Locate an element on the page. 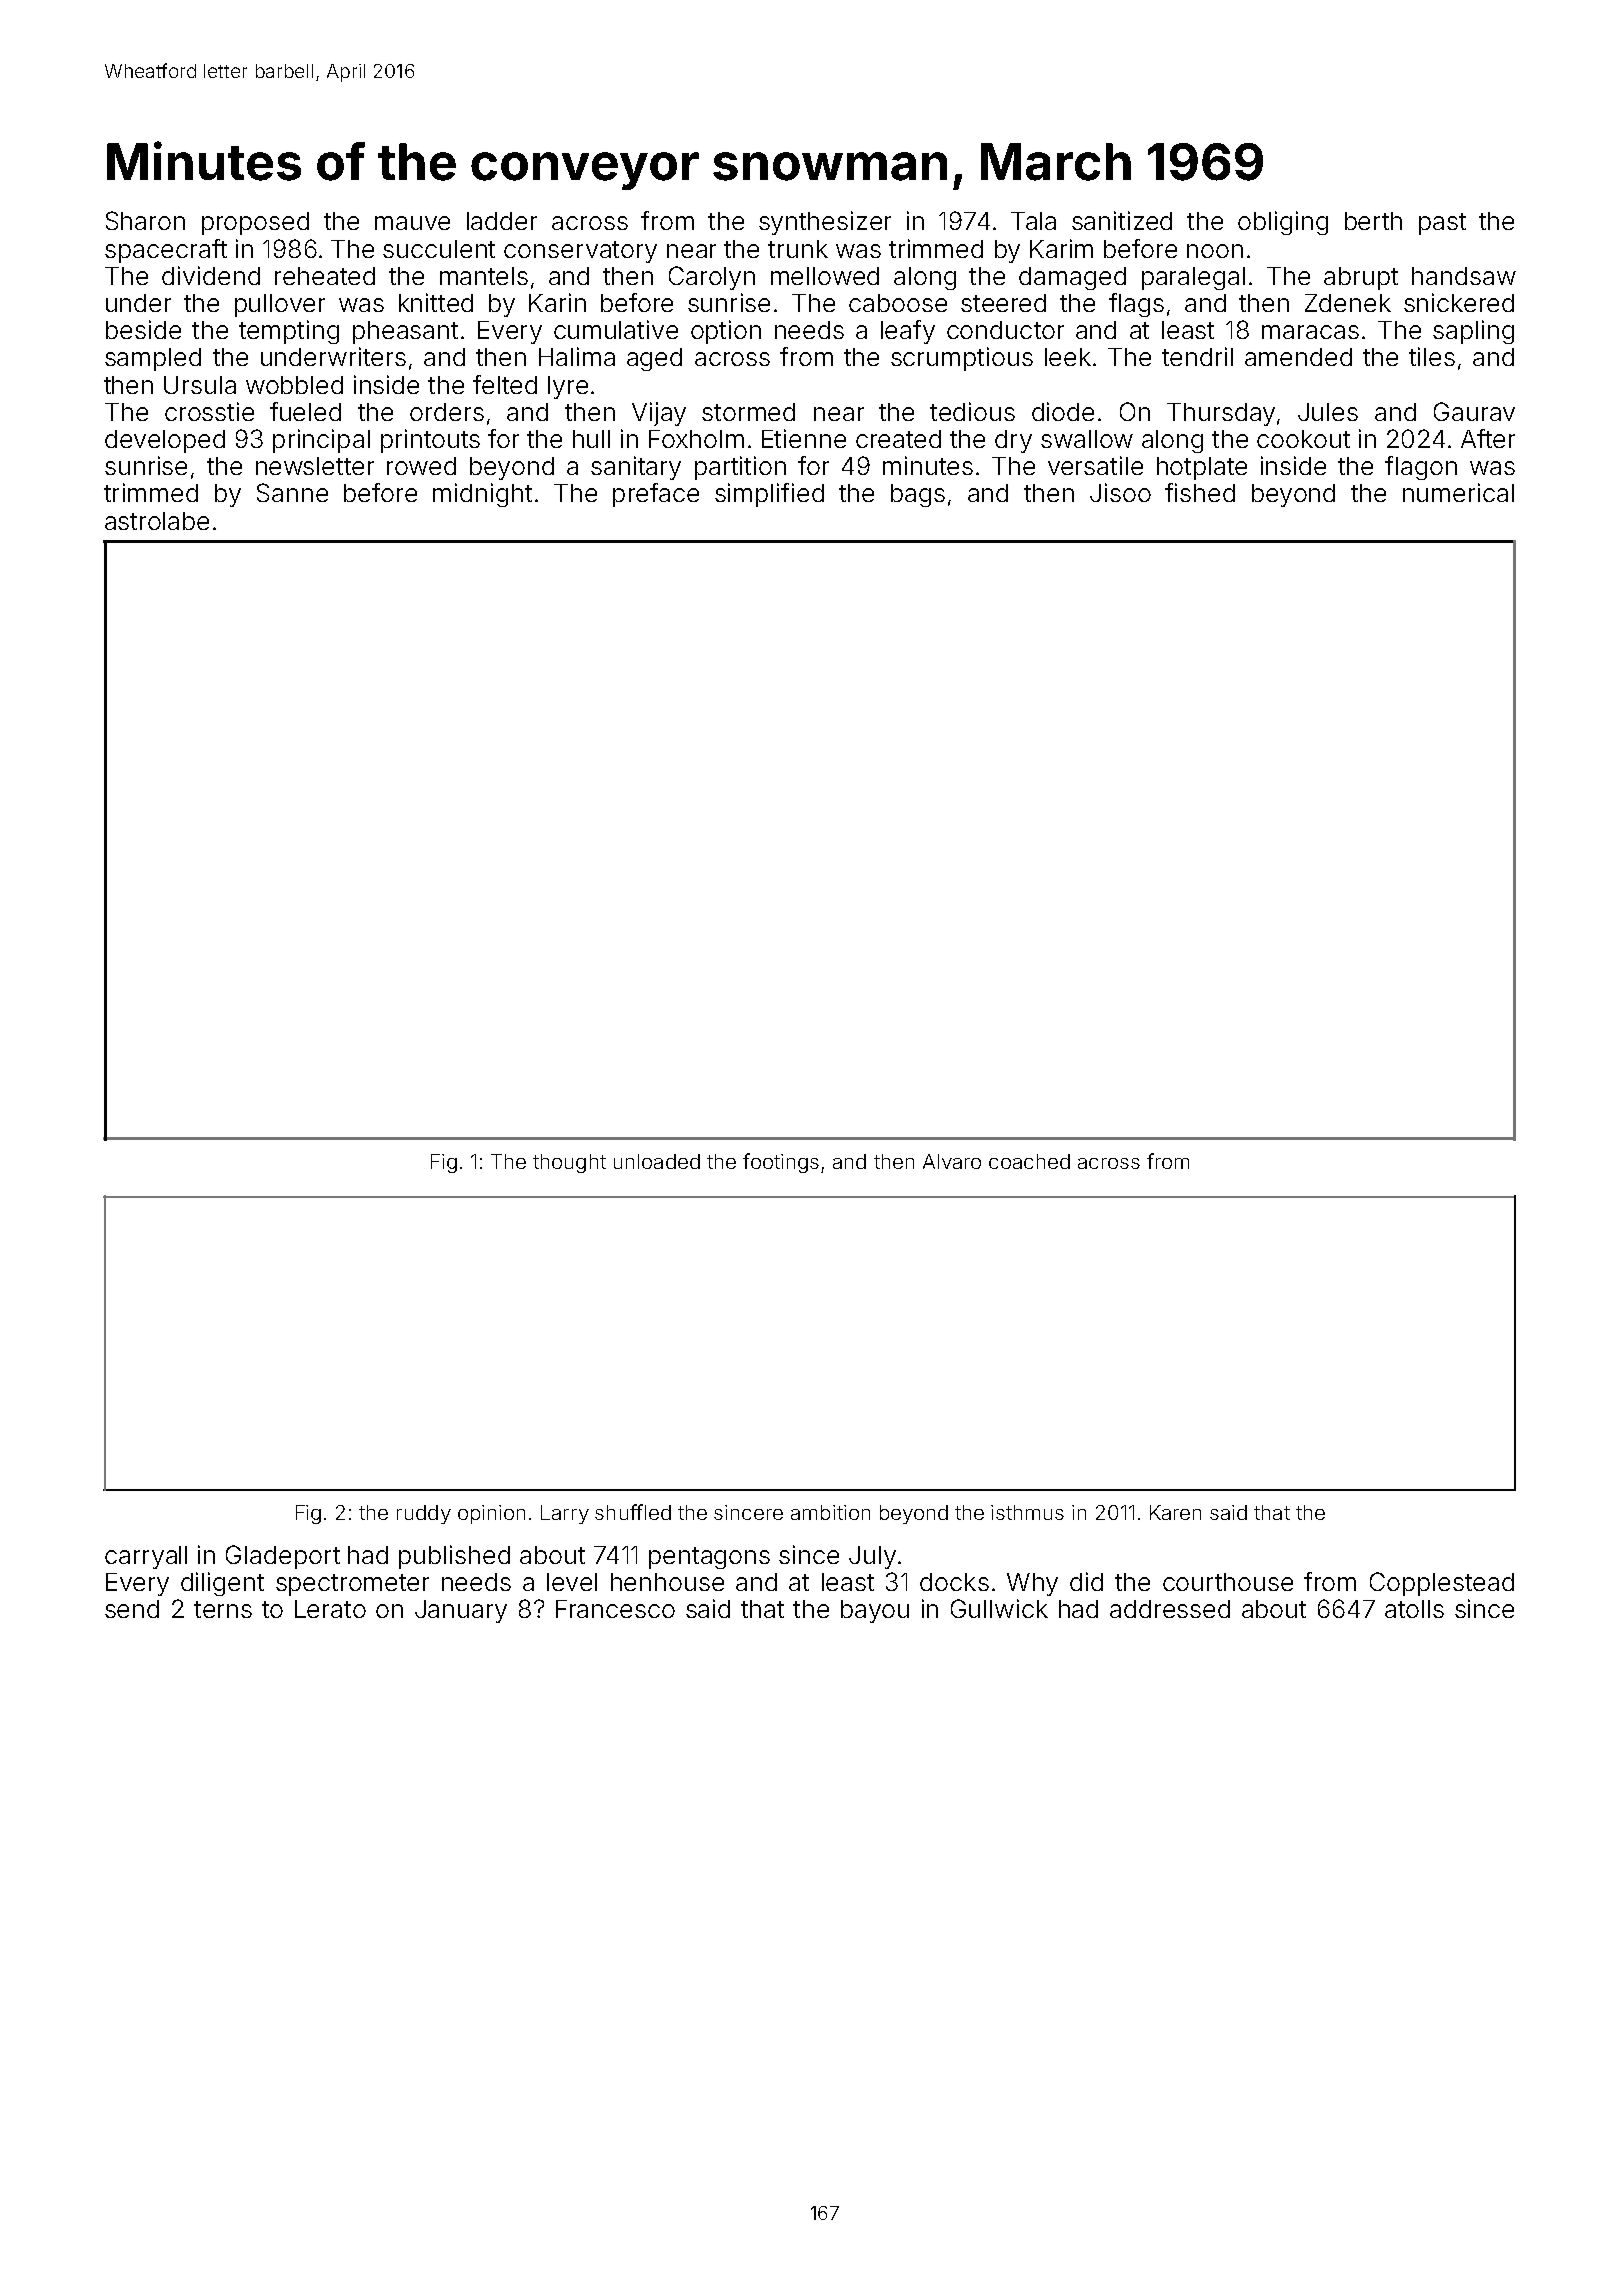 The image size is (1620, 2292). thought is located at coordinates (569, 1163).
